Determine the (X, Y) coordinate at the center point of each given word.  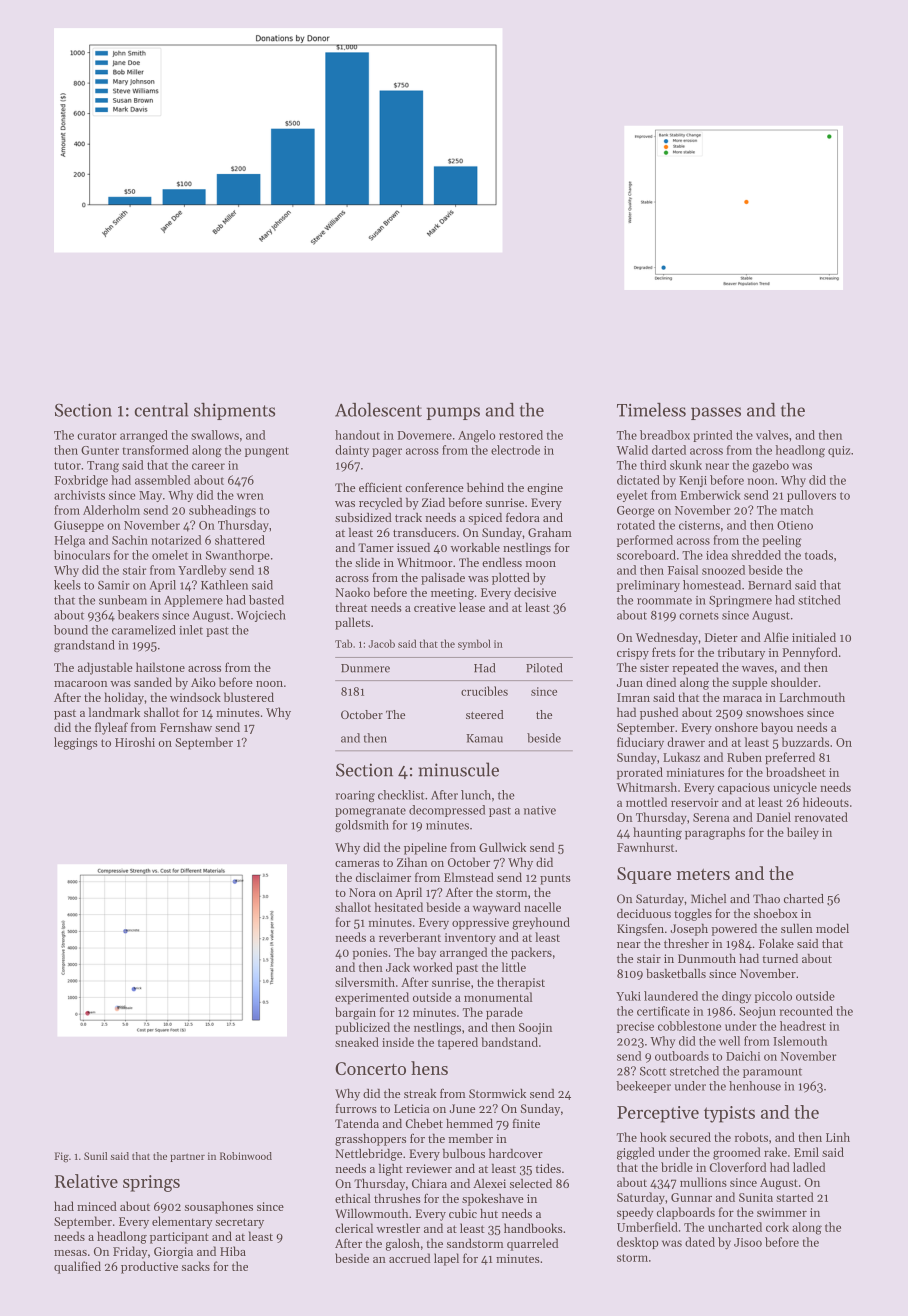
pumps (453, 413)
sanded (153, 682)
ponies (370, 954)
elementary (182, 1222)
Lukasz (681, 757)
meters (703, 874)
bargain (355, 1013)
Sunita (756, 1197)
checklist (401, 795)
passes (716, 413)
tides (548, 1168)
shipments (234, 411)
